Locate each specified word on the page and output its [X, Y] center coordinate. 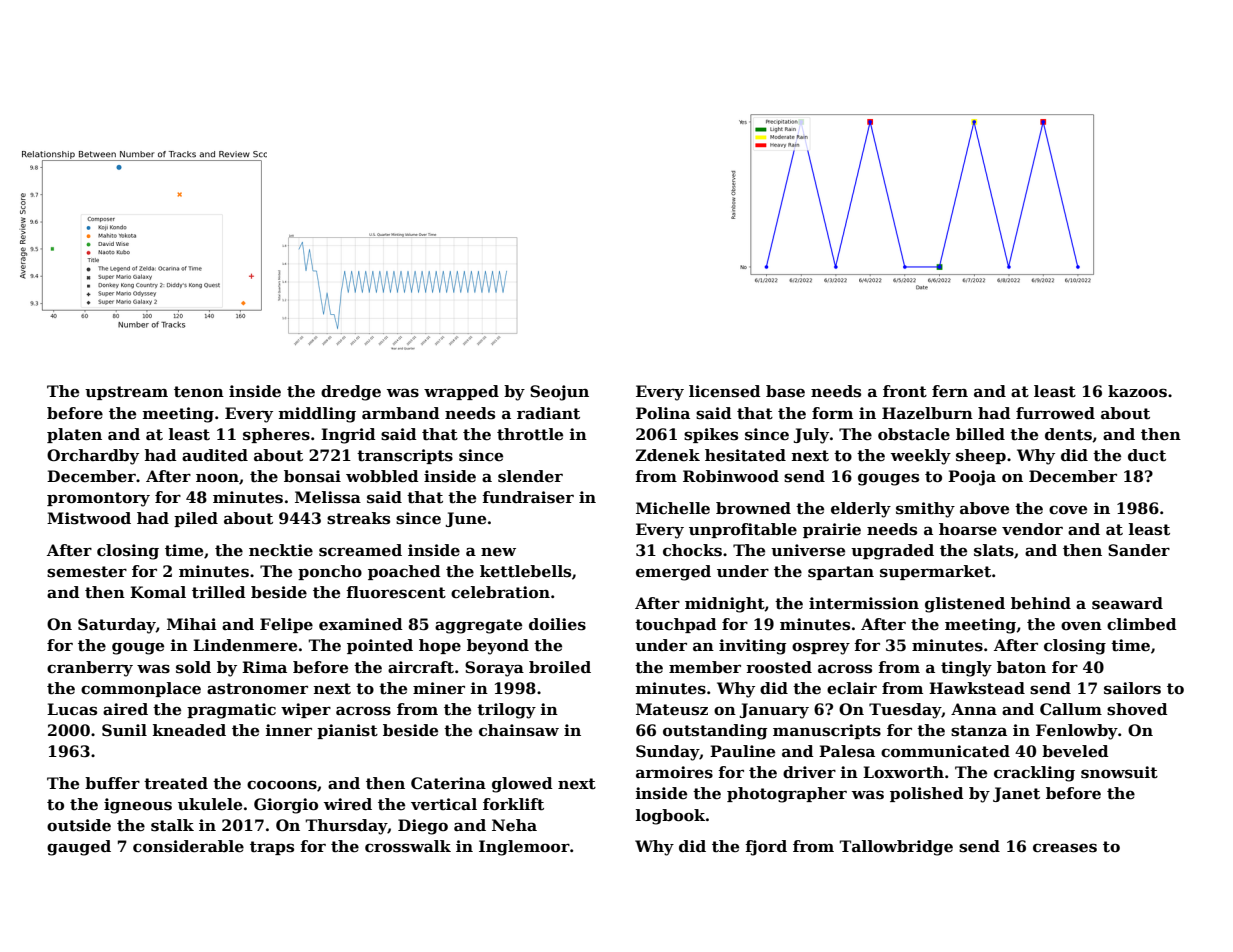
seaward [1127, 603]
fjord [766, 848]
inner [289, 730]
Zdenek [668, 455]
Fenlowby [1077, 732]
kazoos [1137, 391]
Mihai [192, 624]
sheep [981, 456]
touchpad [676, 625]
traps [272, 848]
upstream [126, 393]
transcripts [405, 456]
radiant [548, 413]
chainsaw [519, 730]
